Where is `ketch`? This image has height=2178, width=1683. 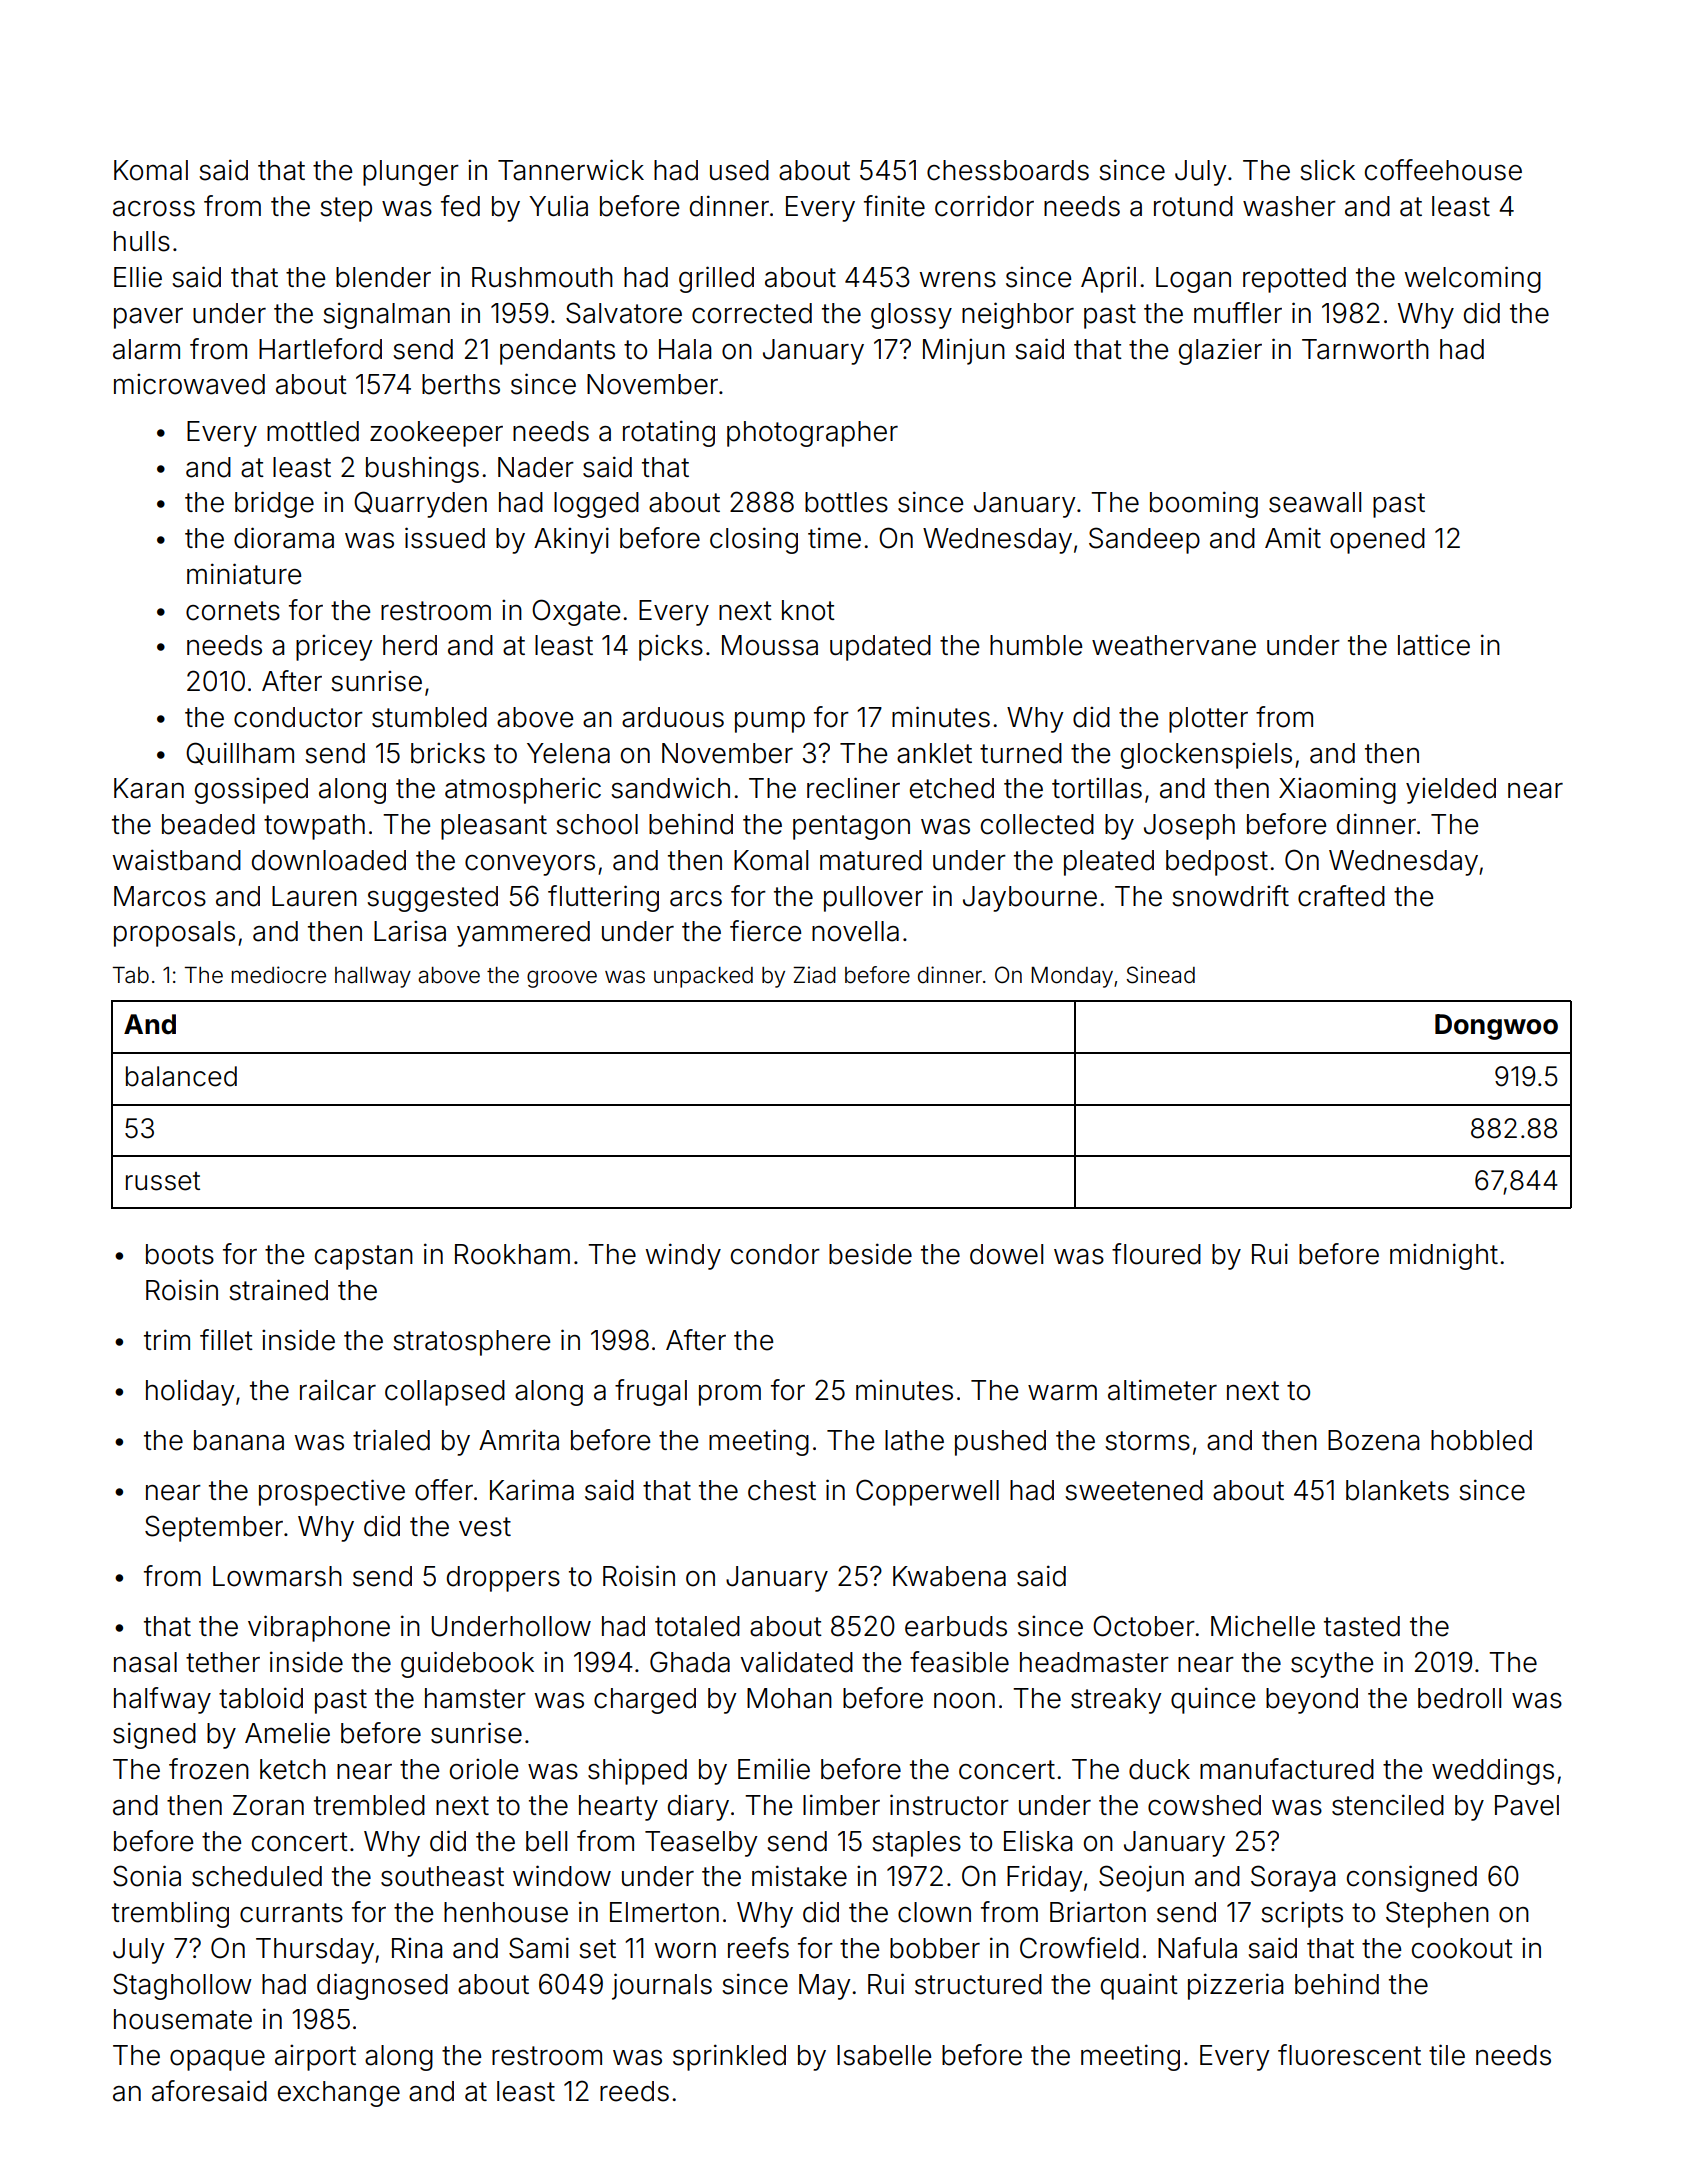
ketch is located at coordinates (293, 1769).
